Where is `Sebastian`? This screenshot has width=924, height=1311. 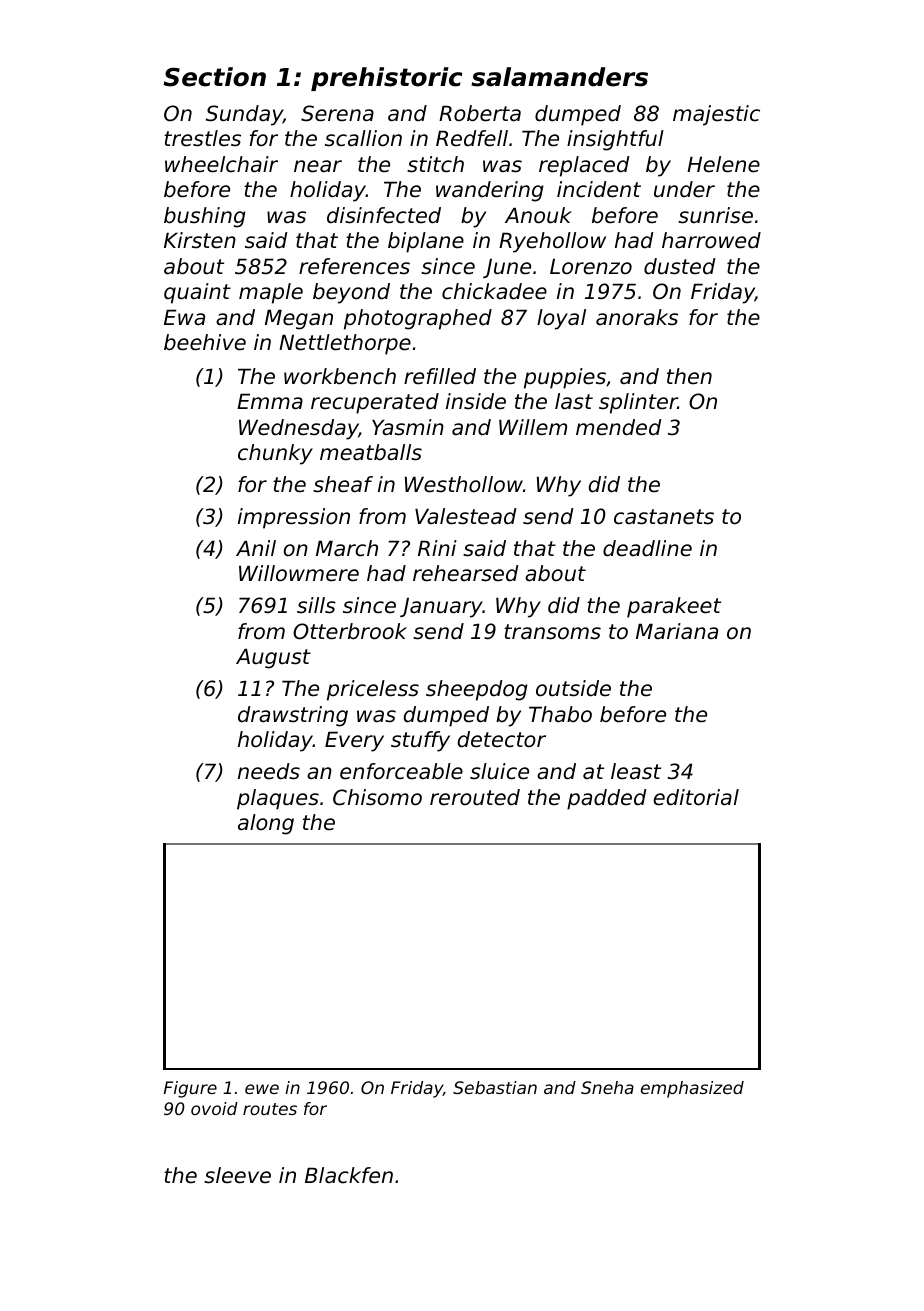
Sebastian is located at coordinates (495, 1087).
